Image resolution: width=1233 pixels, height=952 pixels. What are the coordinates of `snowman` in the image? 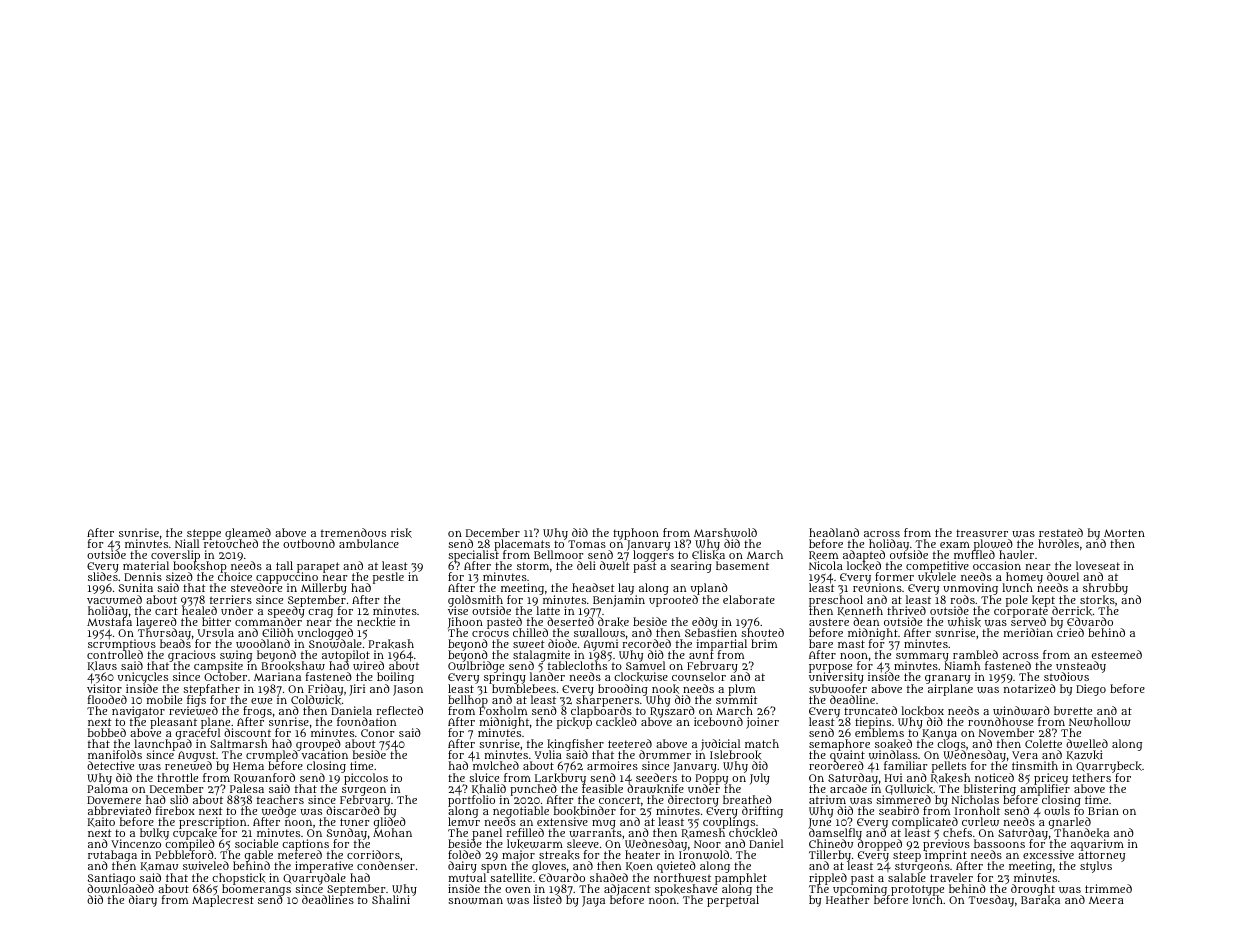 It's located at (475, 900).
